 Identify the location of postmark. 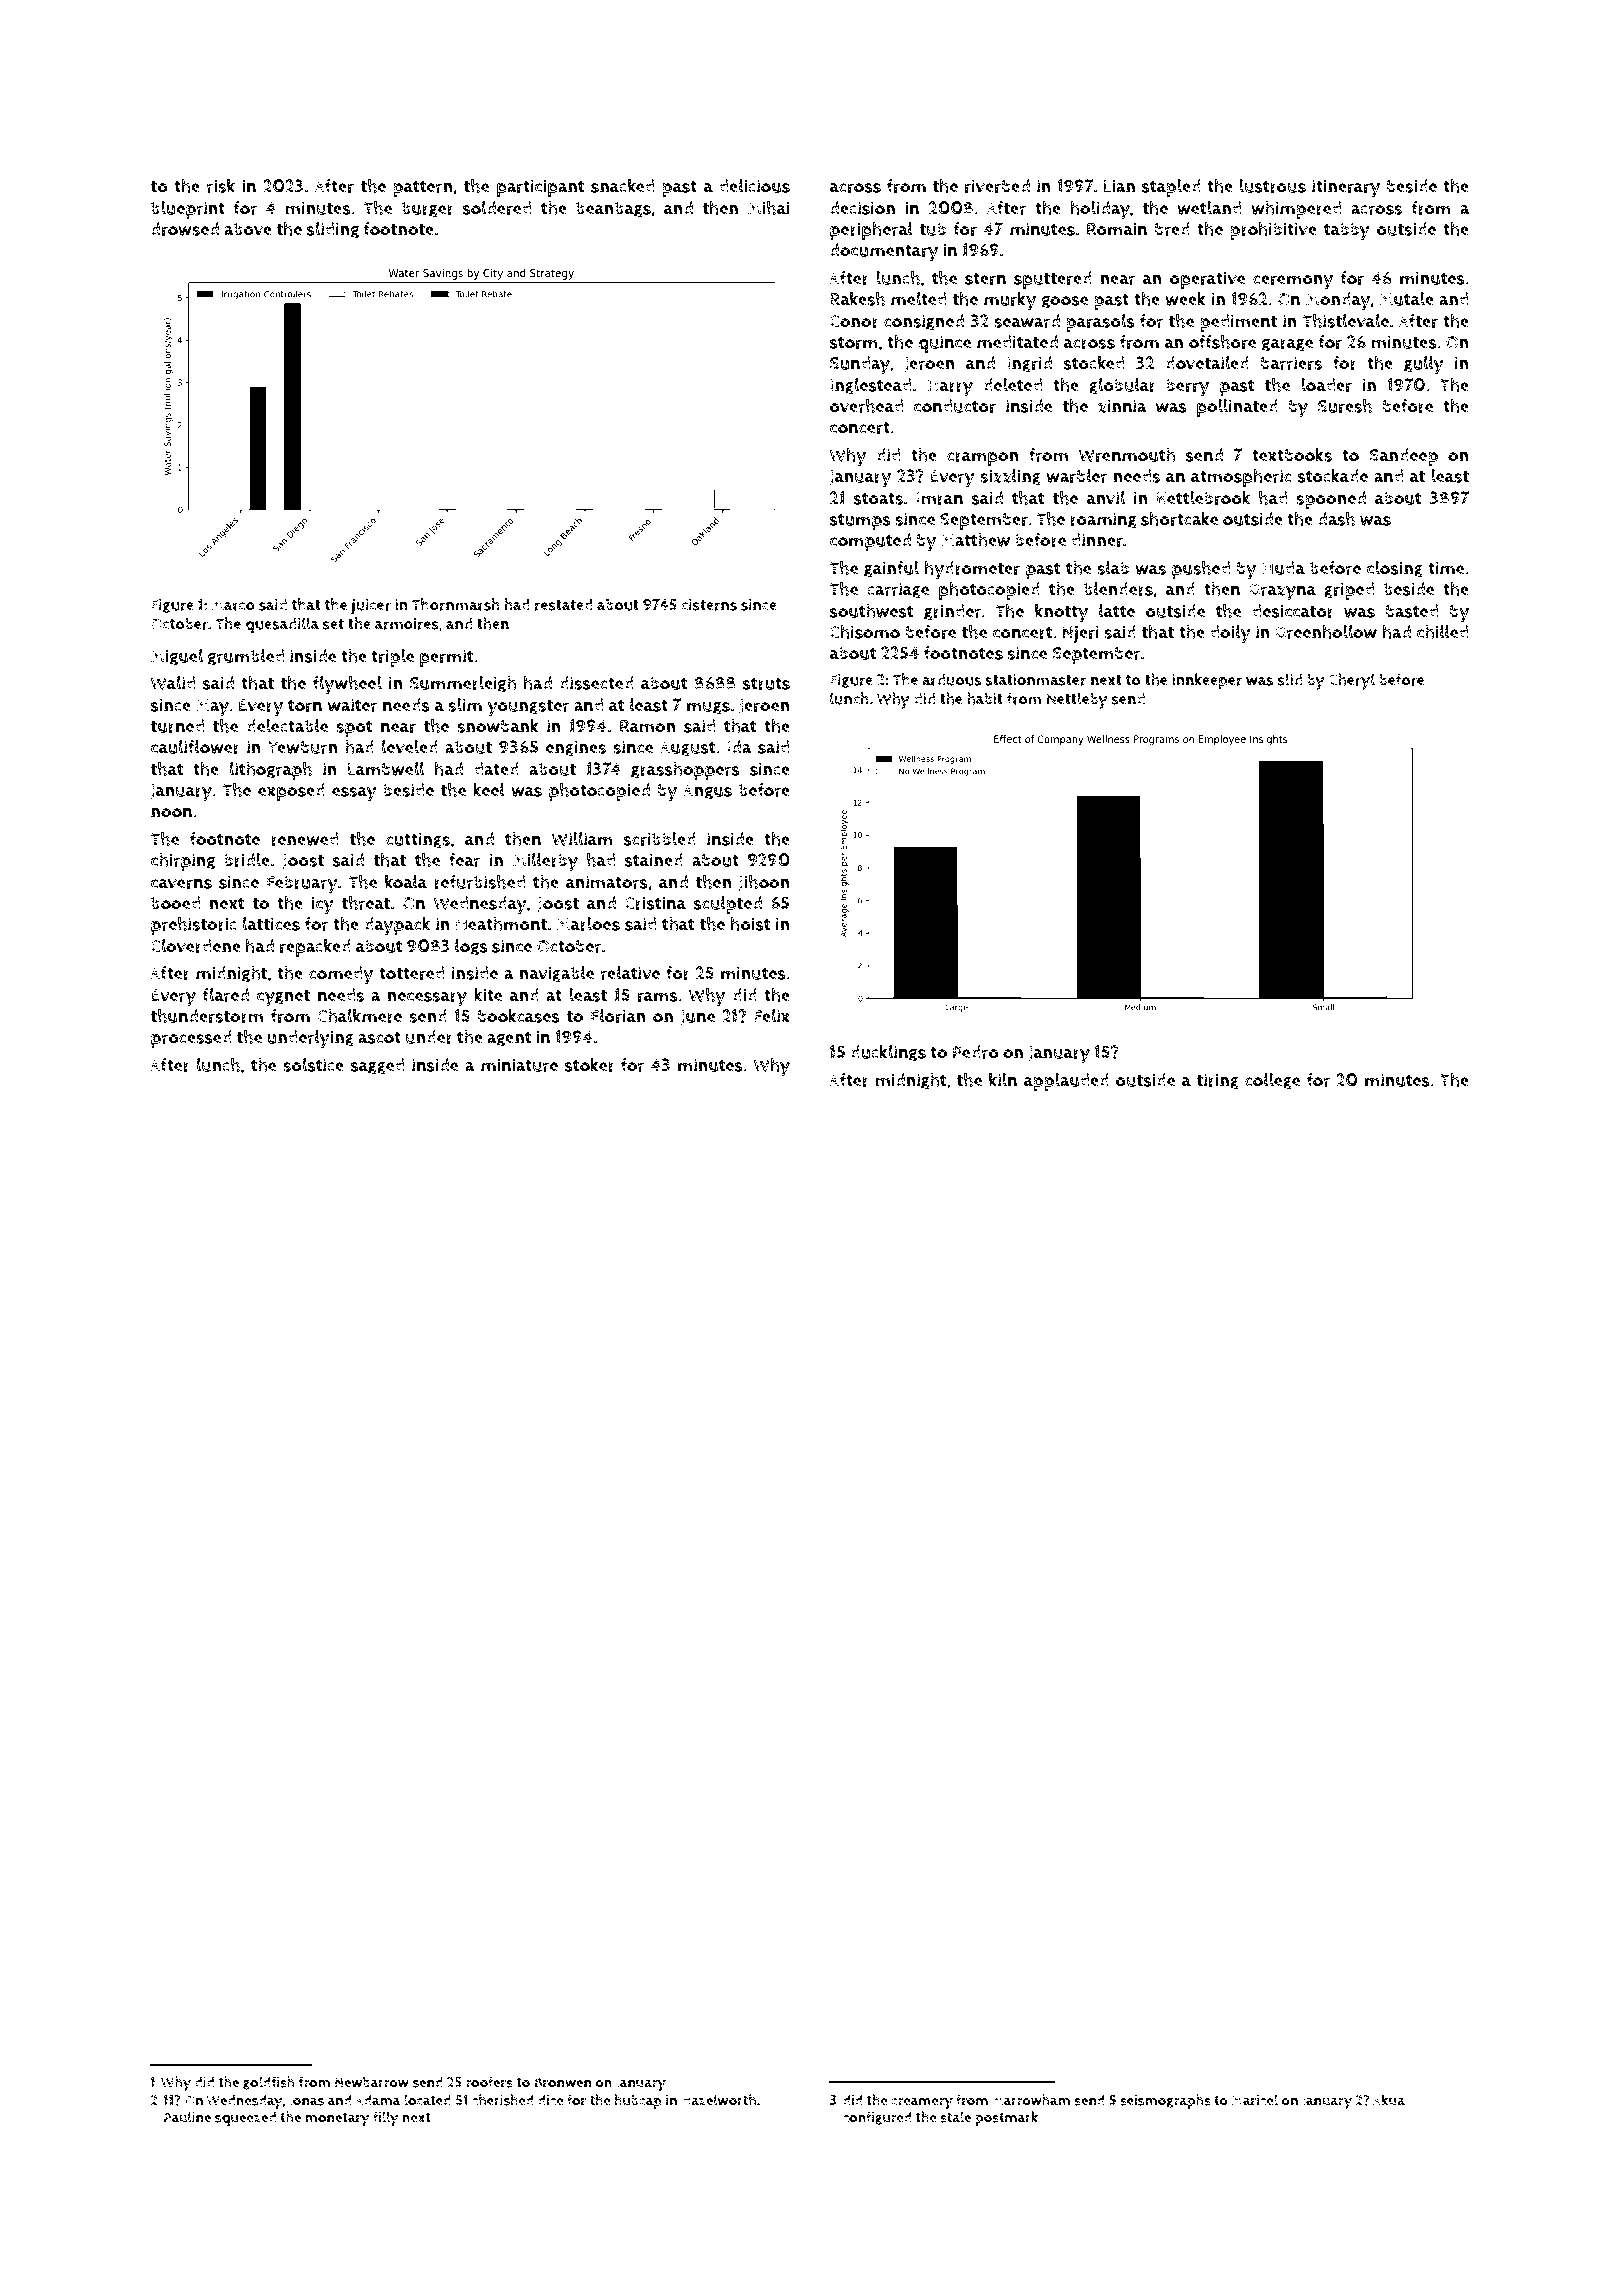
(1006, 2118).
